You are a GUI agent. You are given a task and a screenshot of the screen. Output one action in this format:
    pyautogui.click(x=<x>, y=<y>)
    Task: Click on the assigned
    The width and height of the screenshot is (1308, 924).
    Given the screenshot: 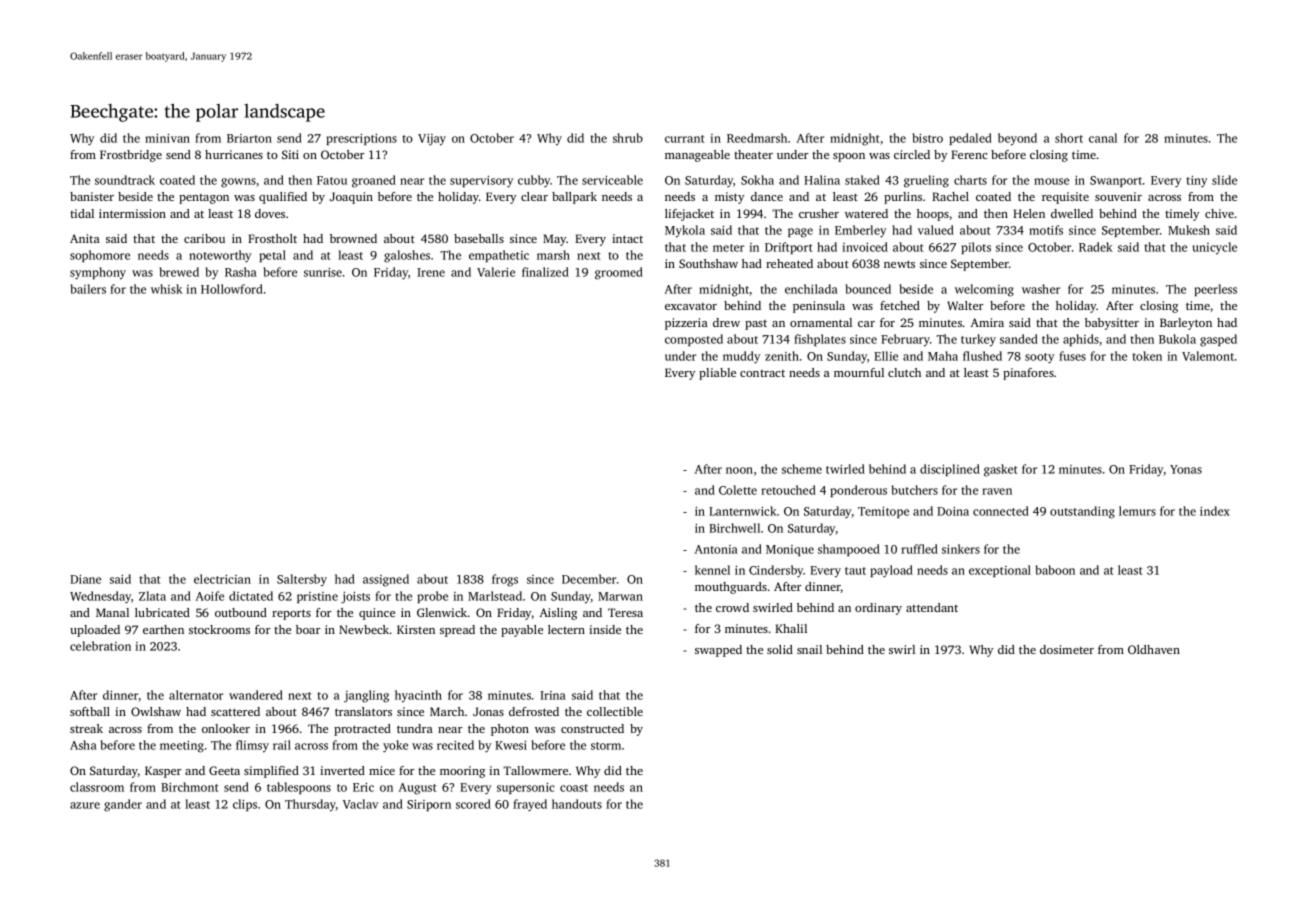 What is the action you would take?
    pyautogui.click(x=386, y=580)
